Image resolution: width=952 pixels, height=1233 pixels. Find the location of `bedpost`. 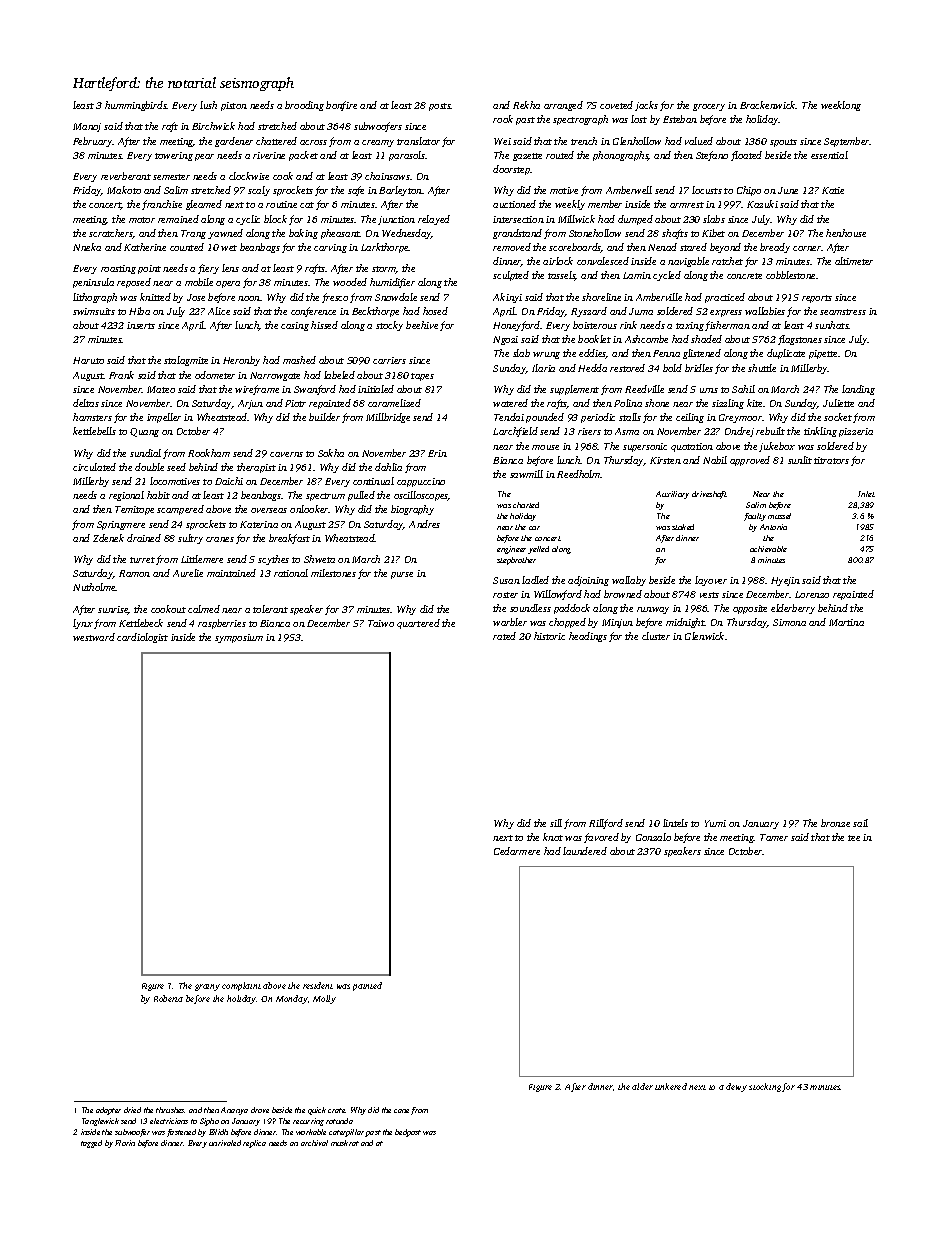

bedpost is located at coordinates (408, 1133).
